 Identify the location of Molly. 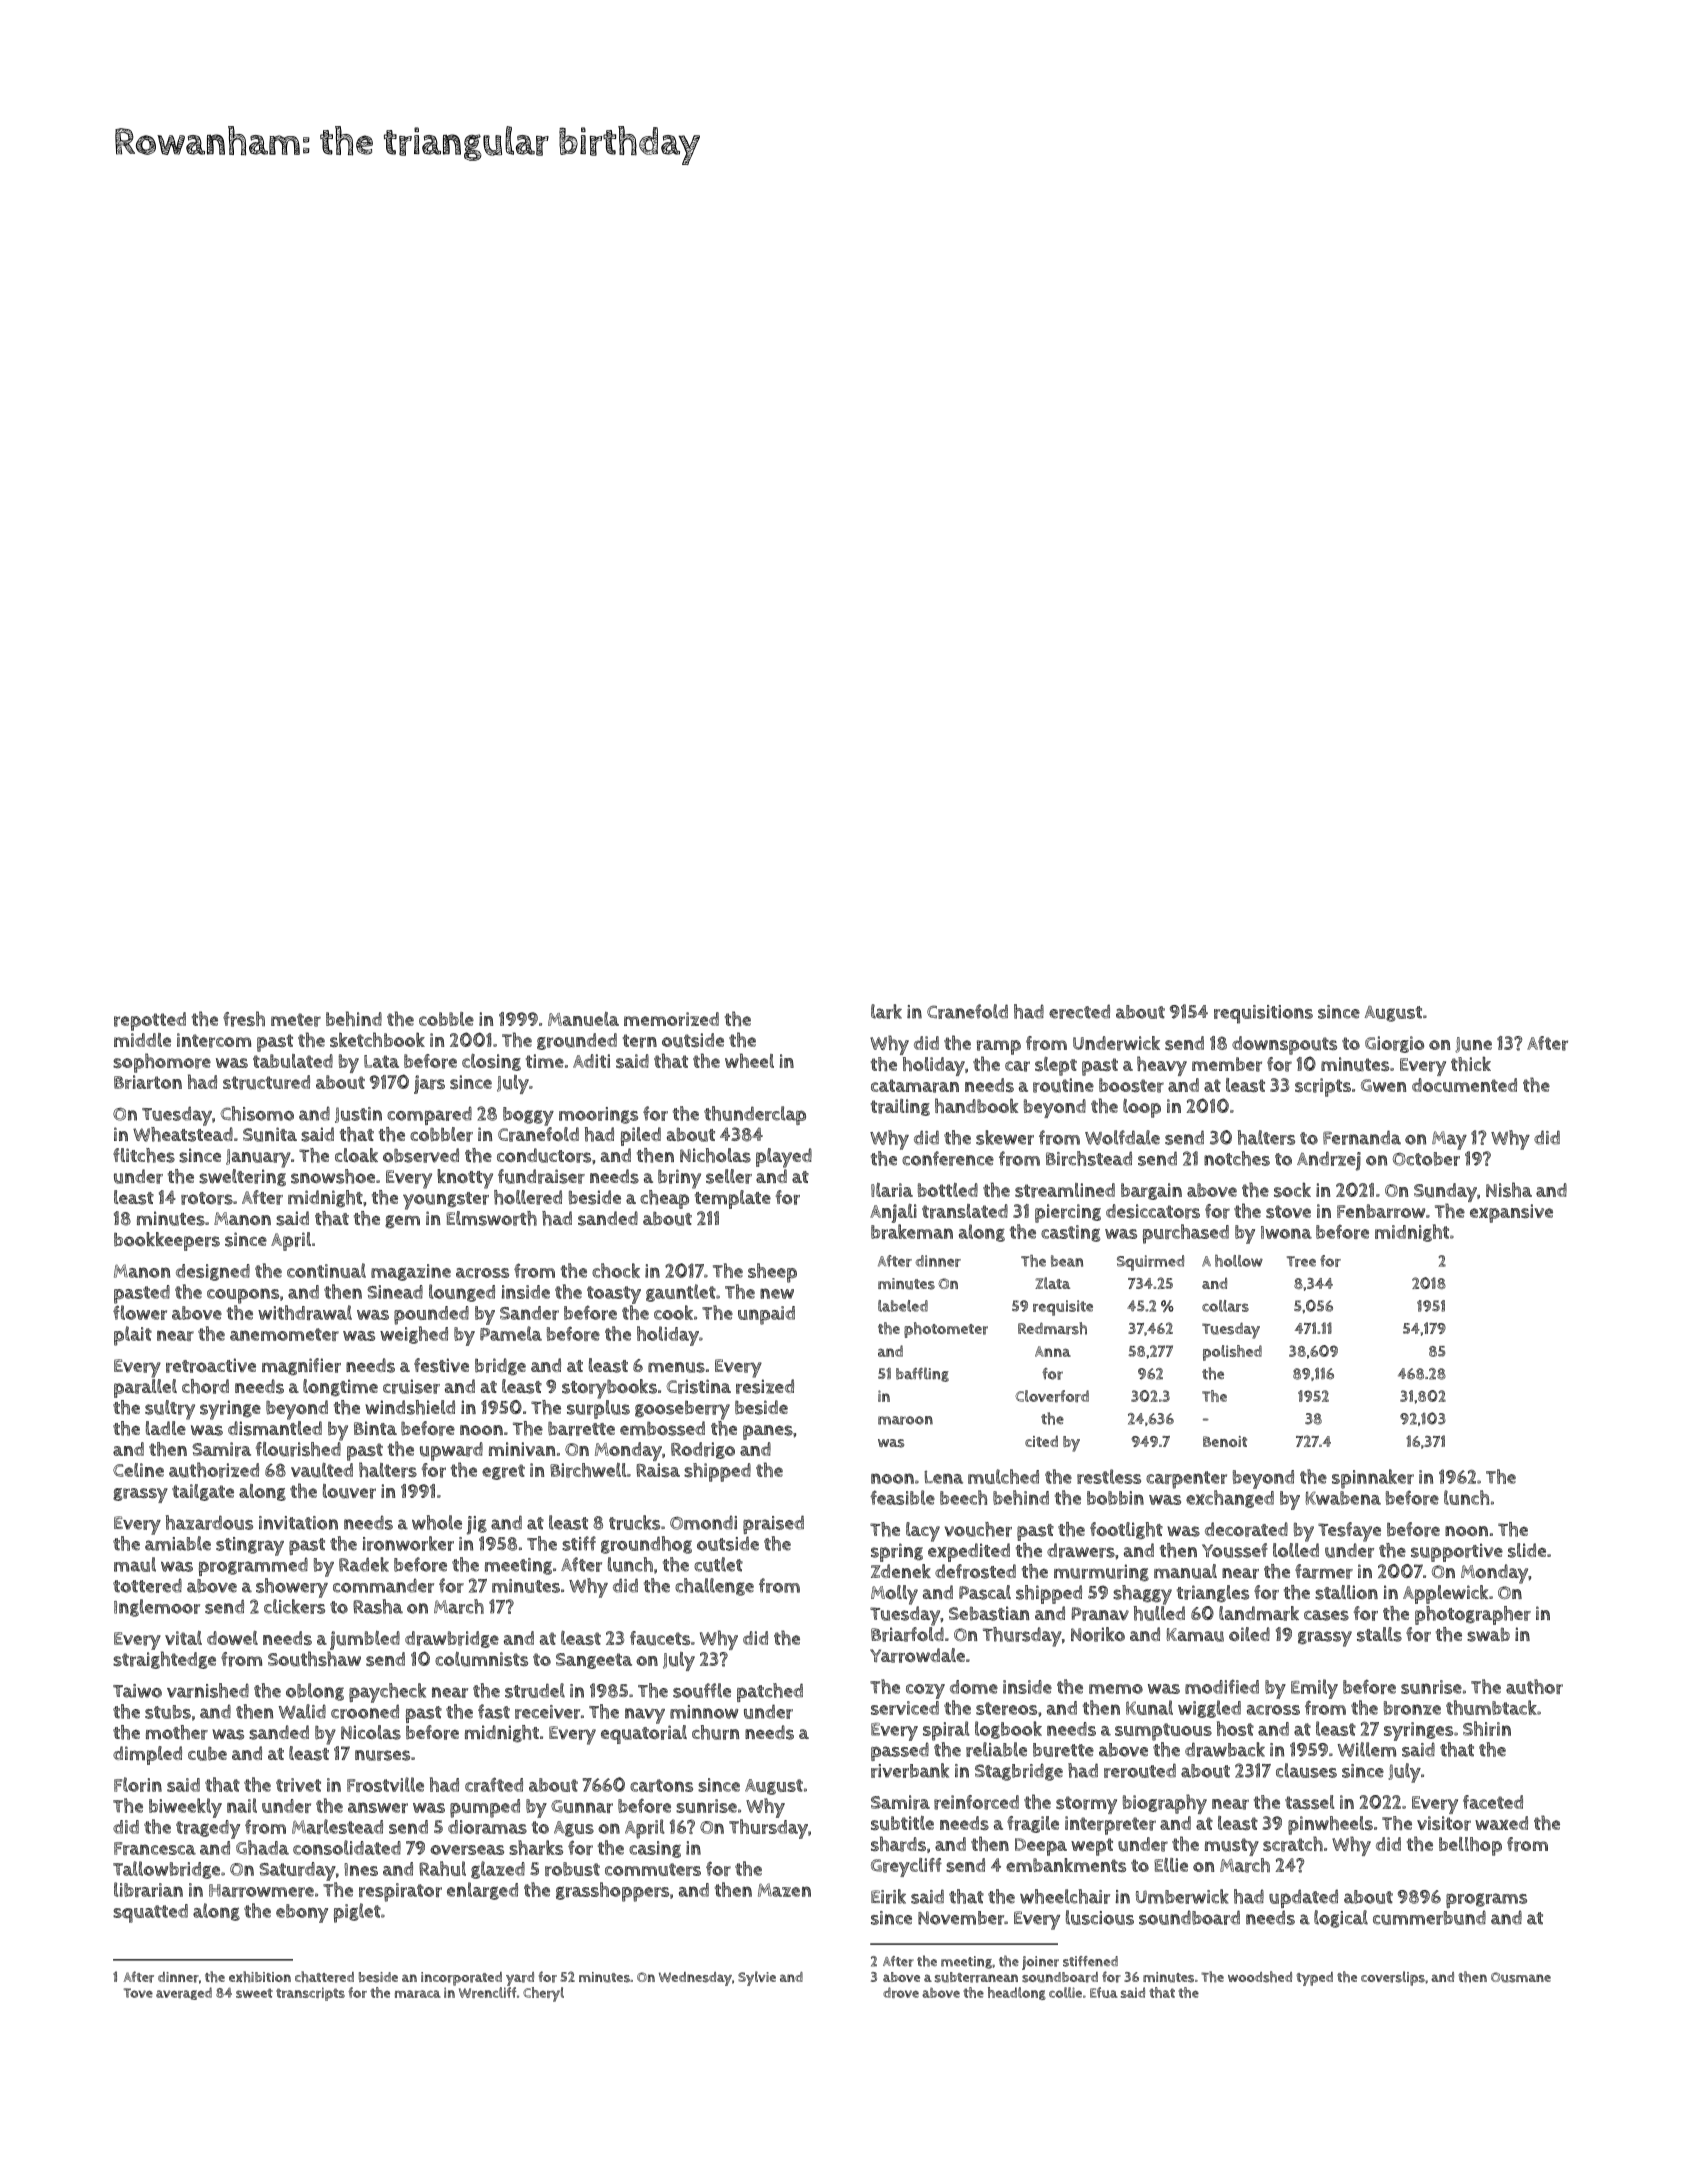
(894, 1595).
